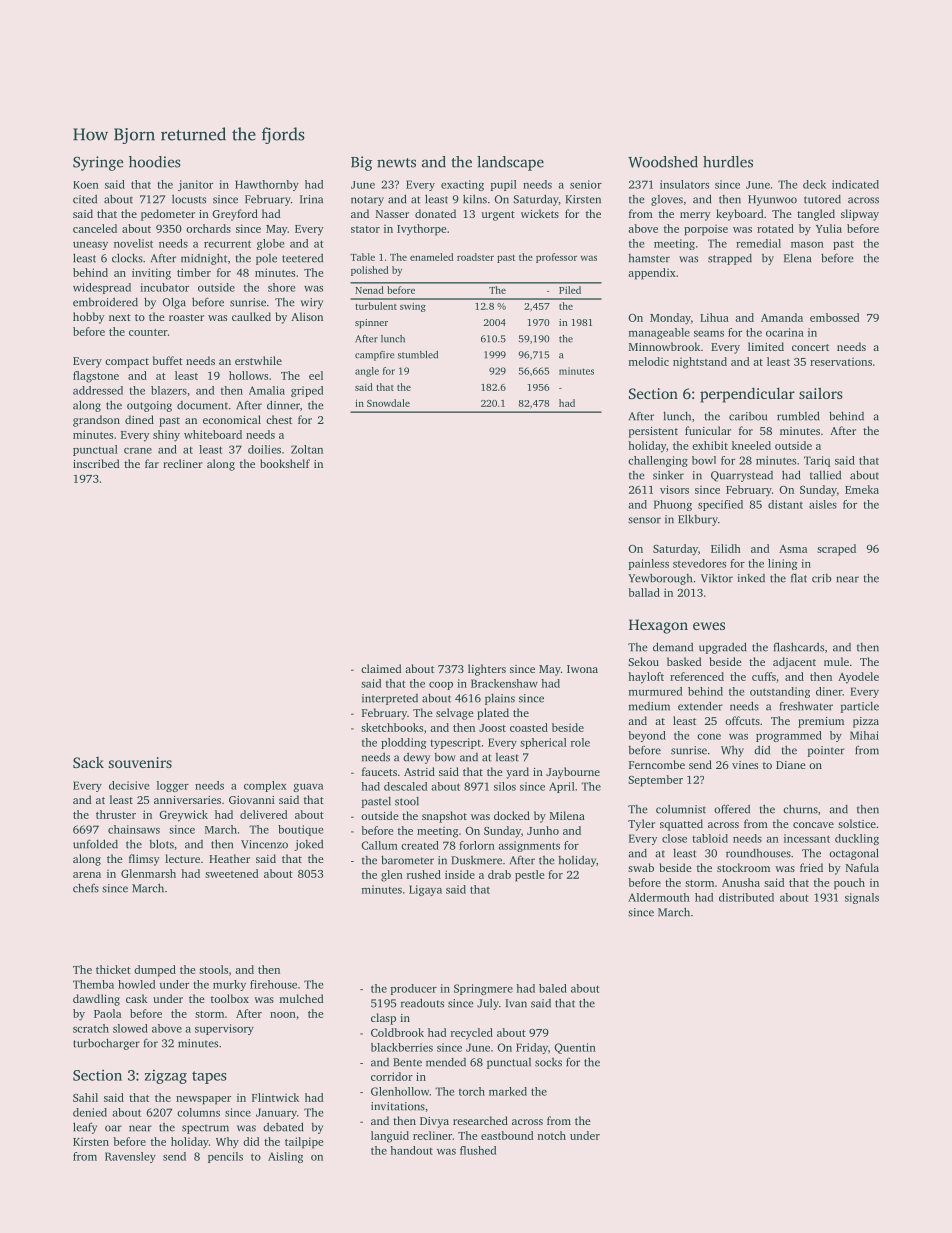 The image size is (952, 1233). What do you see at coordinates (498, 216) in the screenshot?
I see `urgent` at bounding box center [498, 216].
